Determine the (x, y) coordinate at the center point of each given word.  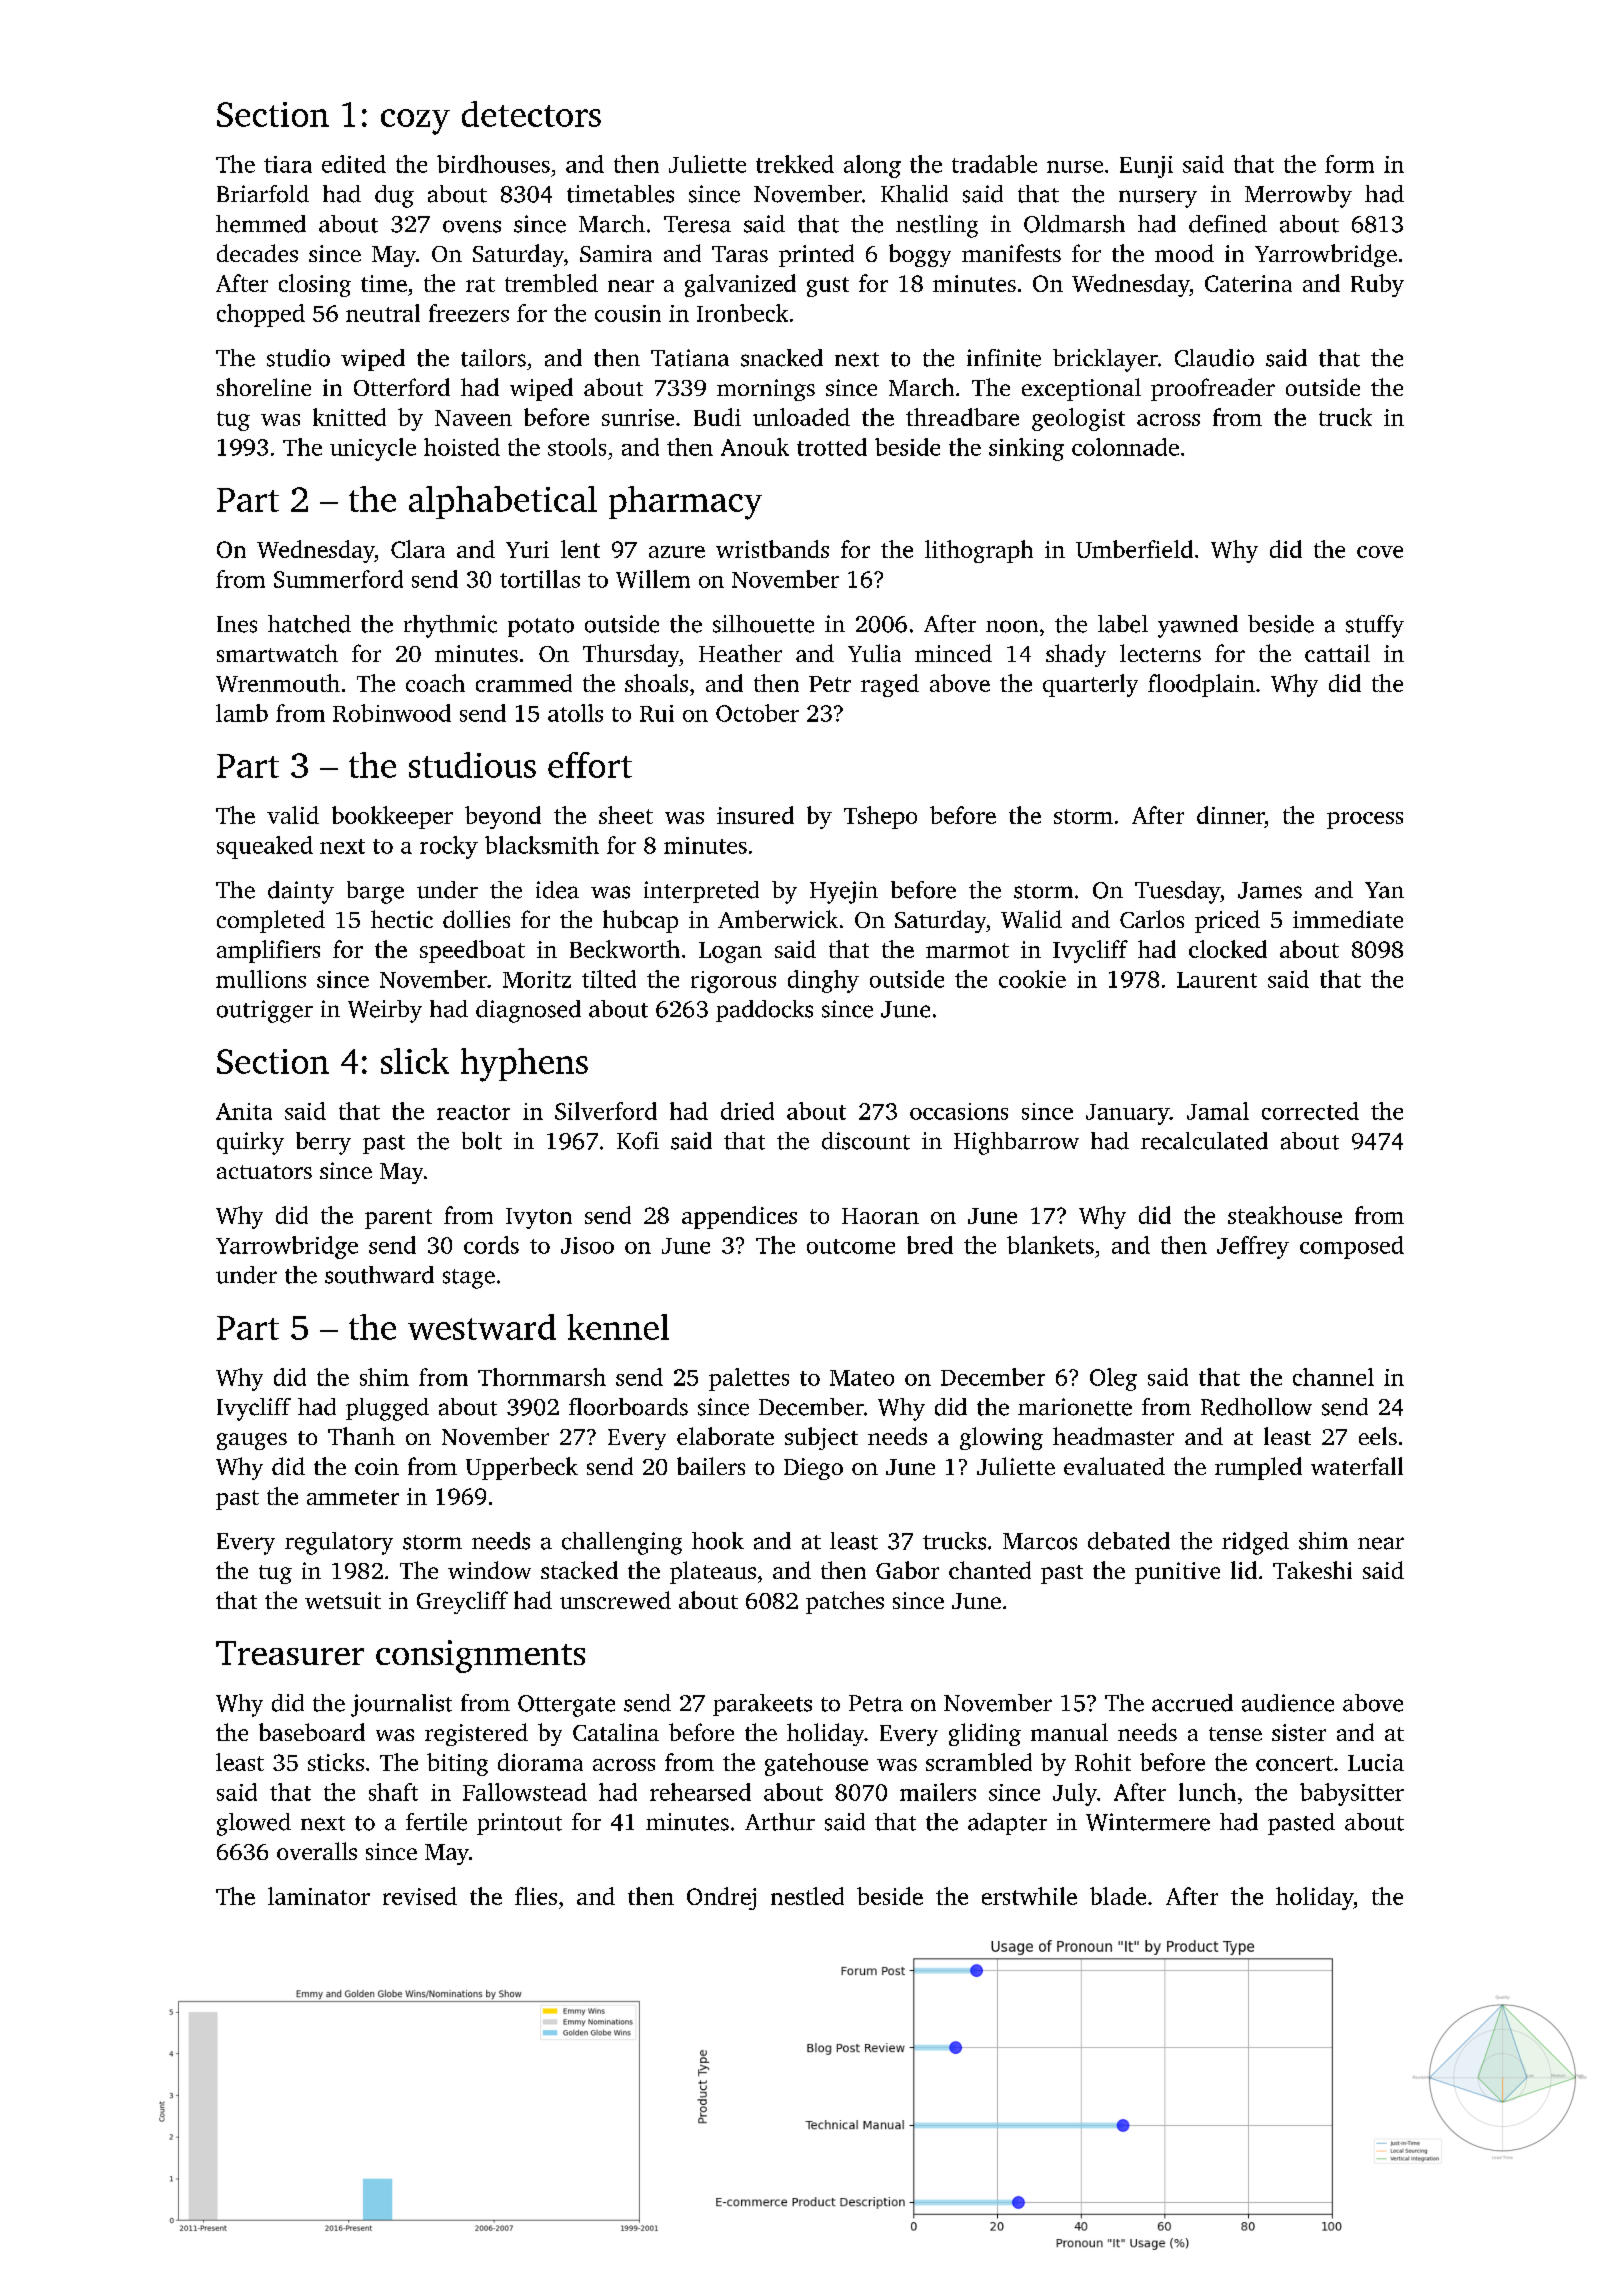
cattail (1337, 653)
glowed (254, 1824)
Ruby (1377, 285)
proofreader (1213, 389)
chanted (990, 1570)
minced (953, 653)
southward (379, 1275)
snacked (782, 358)
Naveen (473, 418)
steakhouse (1285, 1215)
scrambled (979, 1762)
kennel (618, 1327)
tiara (288, 164)
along (872, 166)
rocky (449, 847)
